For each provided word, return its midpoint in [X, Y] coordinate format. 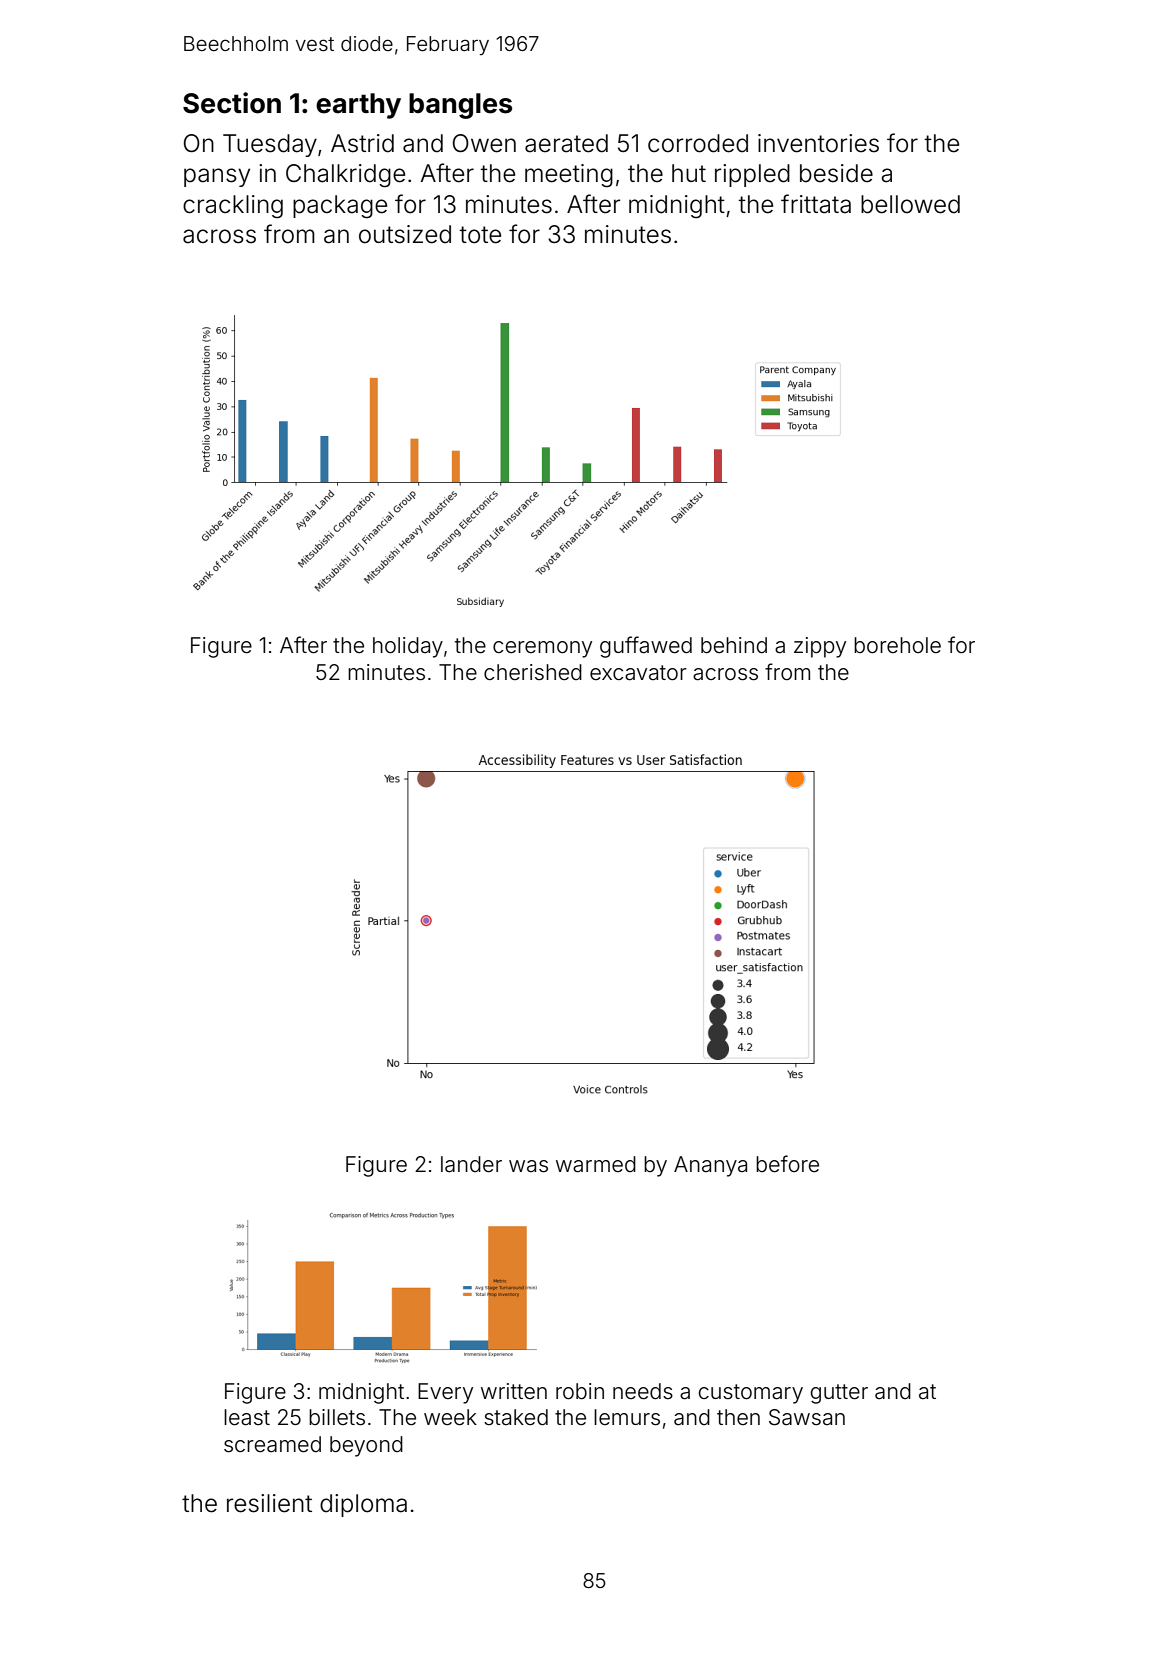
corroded [698, 143]
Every [445, 1393]
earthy [358, 106]
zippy [820, 647]
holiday [408, 647]
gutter [839, 1394]
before [787, 1164]
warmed [596, 1164]
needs [643, 1391]
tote [480, 235]
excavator [638, 673]
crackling [233, 207]
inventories [818, 143]
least [247, 1417]
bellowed [910, 204]
